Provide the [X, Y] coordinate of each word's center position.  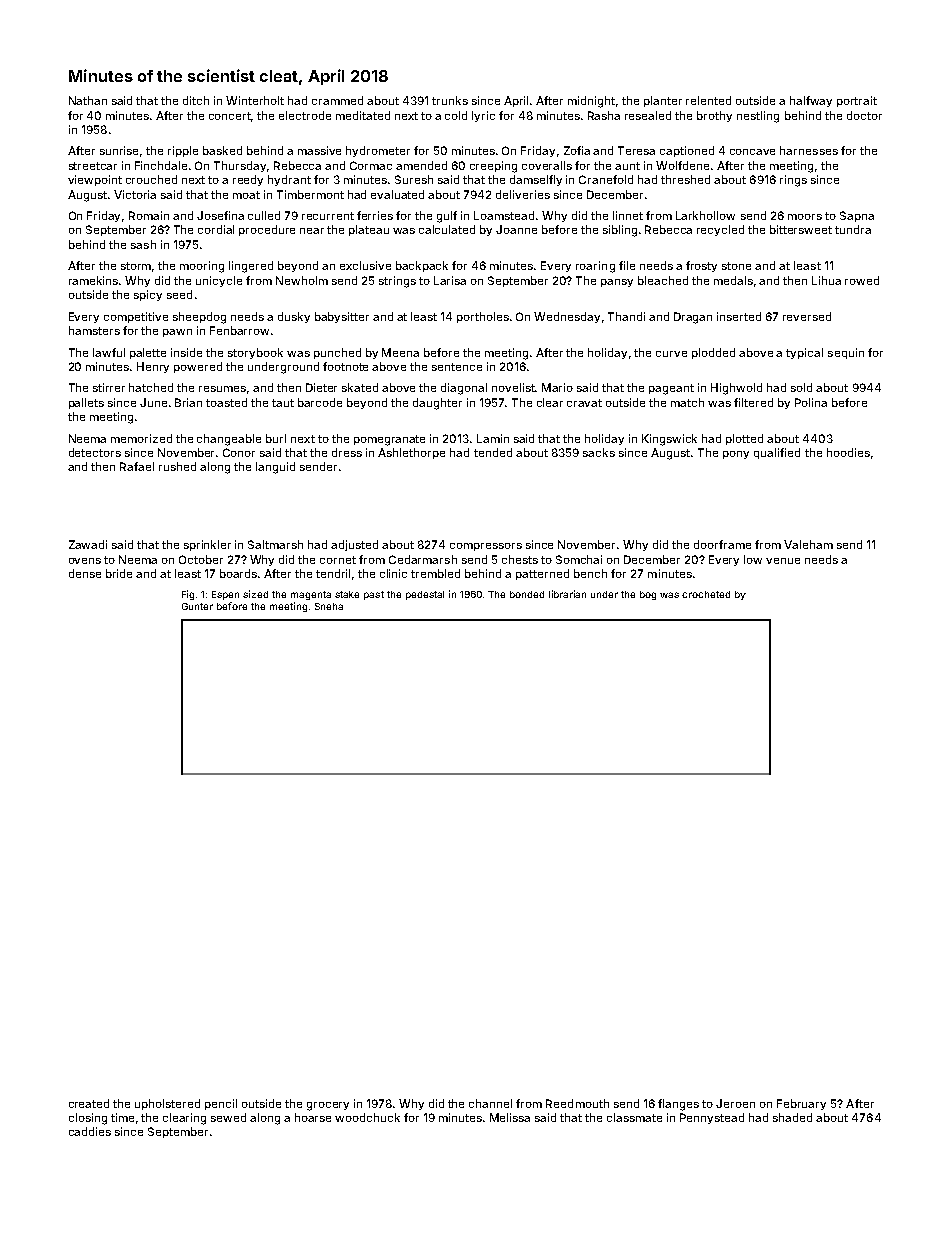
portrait [857, 101]
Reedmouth [577, 1103]
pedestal [425, 595]
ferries [375, 215]
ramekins [93, 280]
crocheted [706, 594]
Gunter [197, 606]
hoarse [313, 1117]
